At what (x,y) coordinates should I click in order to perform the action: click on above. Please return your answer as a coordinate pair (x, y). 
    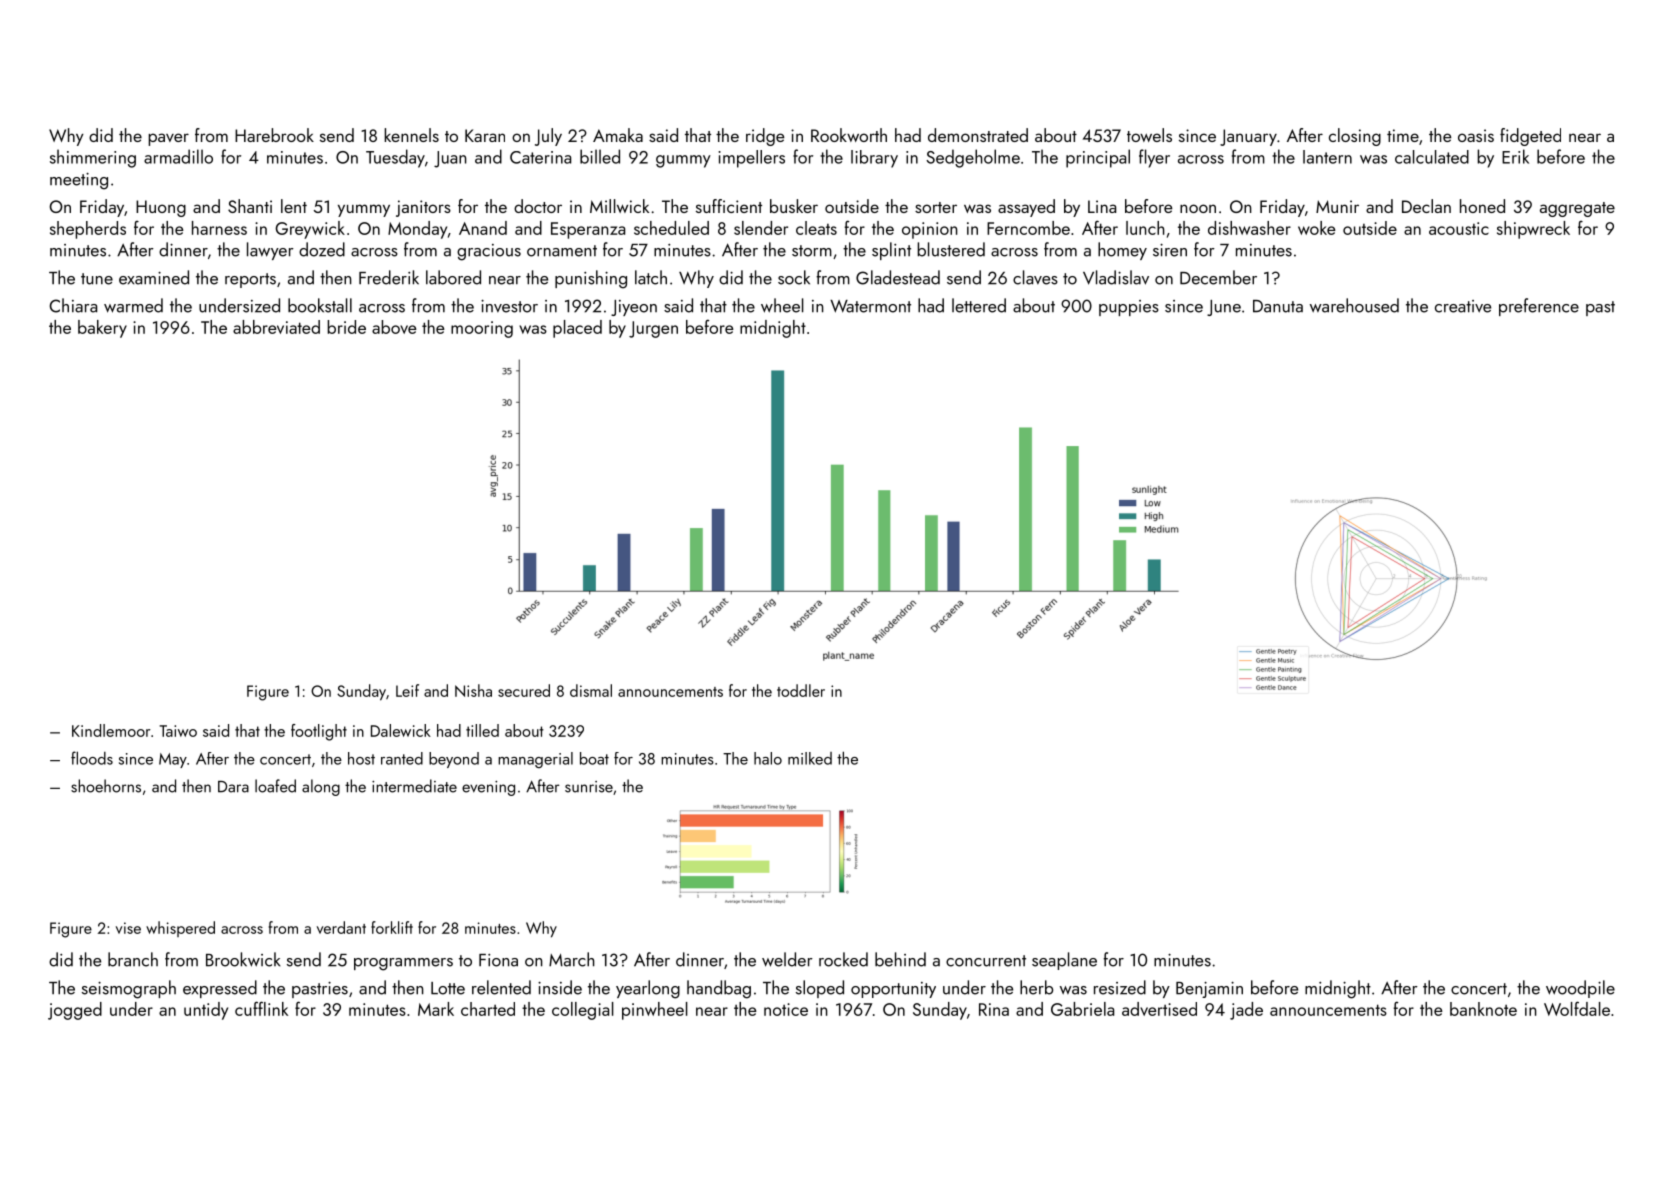
    Looking at the image, I should click on (394, 327).
